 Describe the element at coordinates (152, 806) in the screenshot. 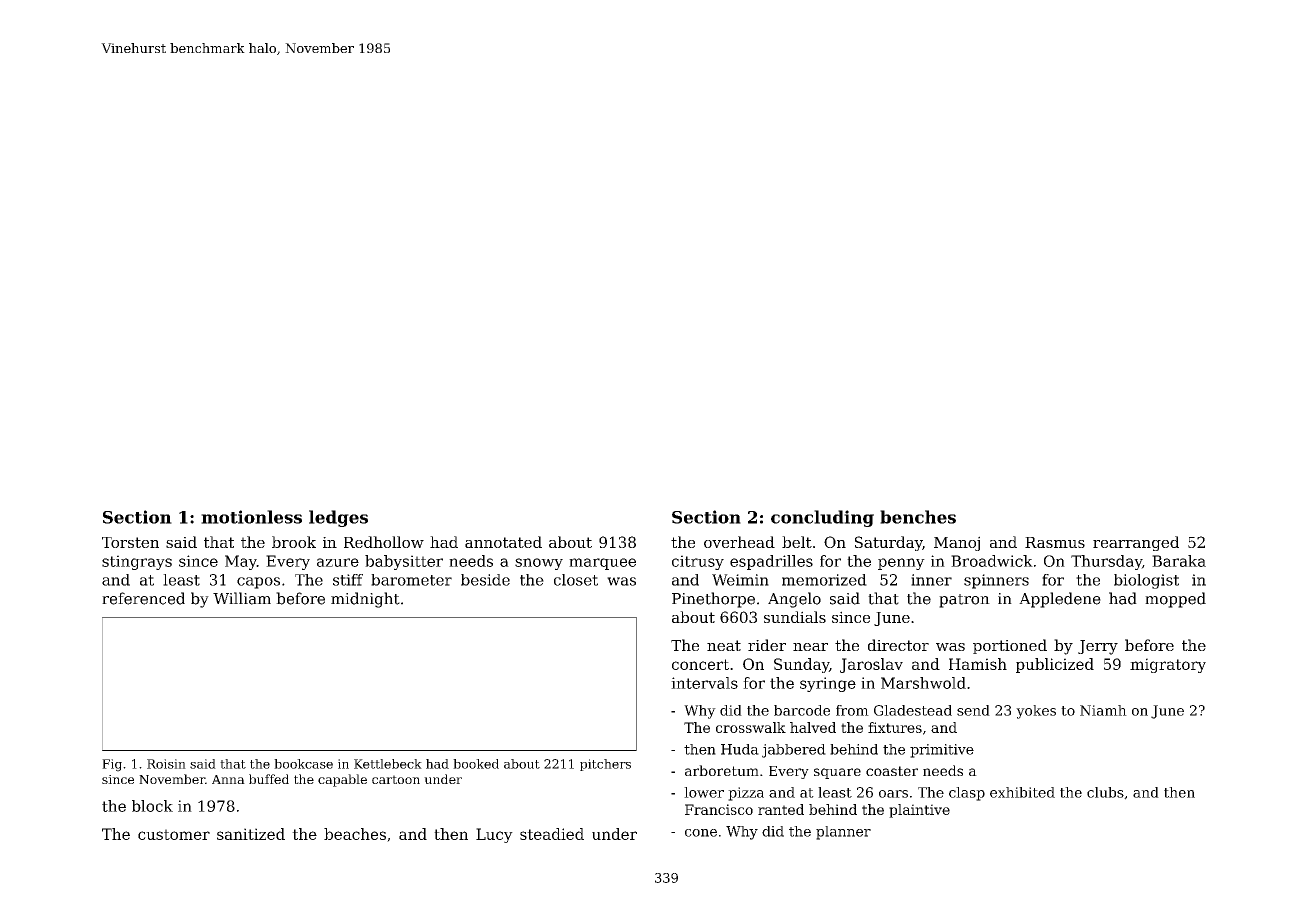

I see `block` at that location.
